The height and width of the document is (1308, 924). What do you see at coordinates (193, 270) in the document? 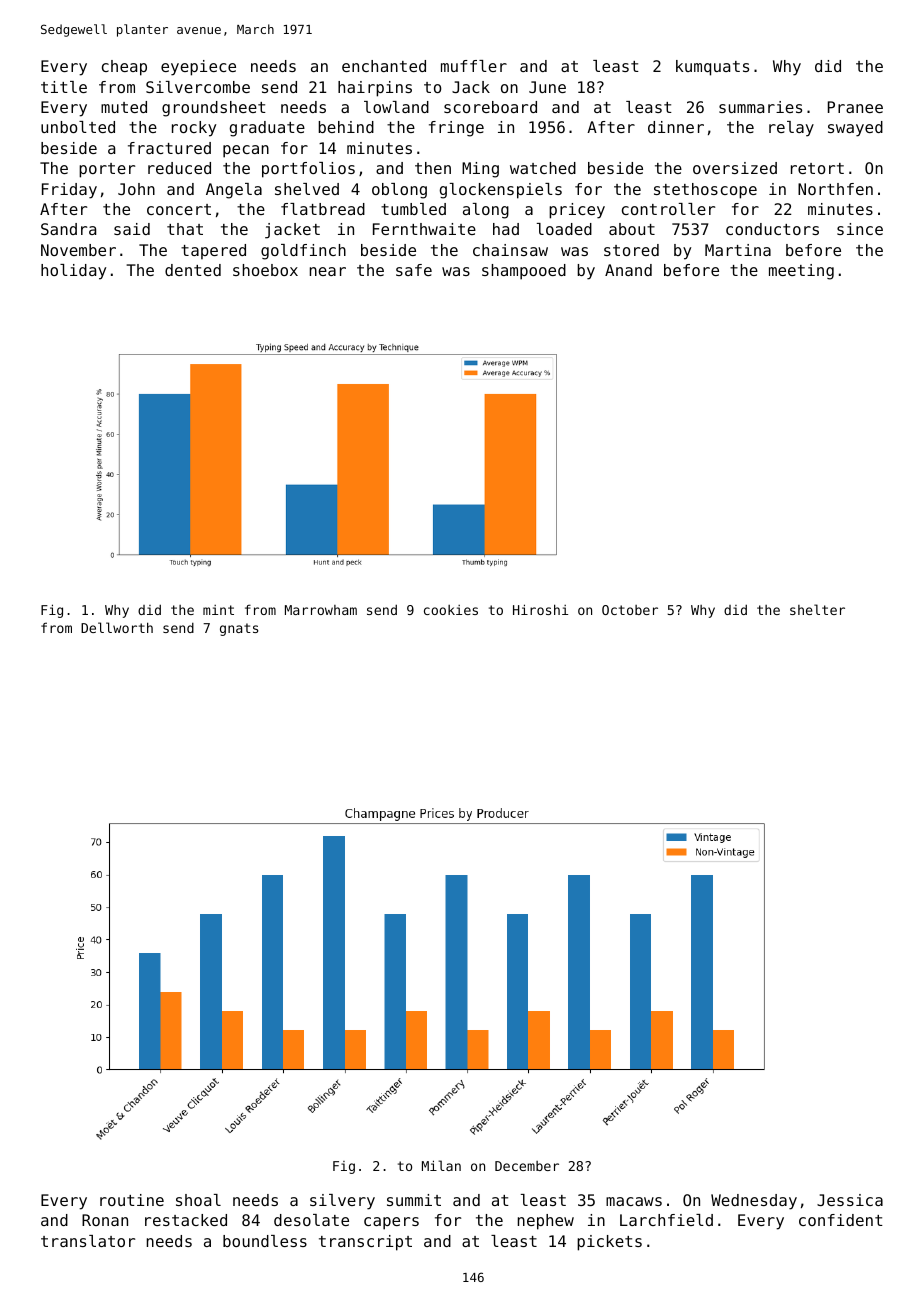
I see `dented` at bounding box center [193, 270].
